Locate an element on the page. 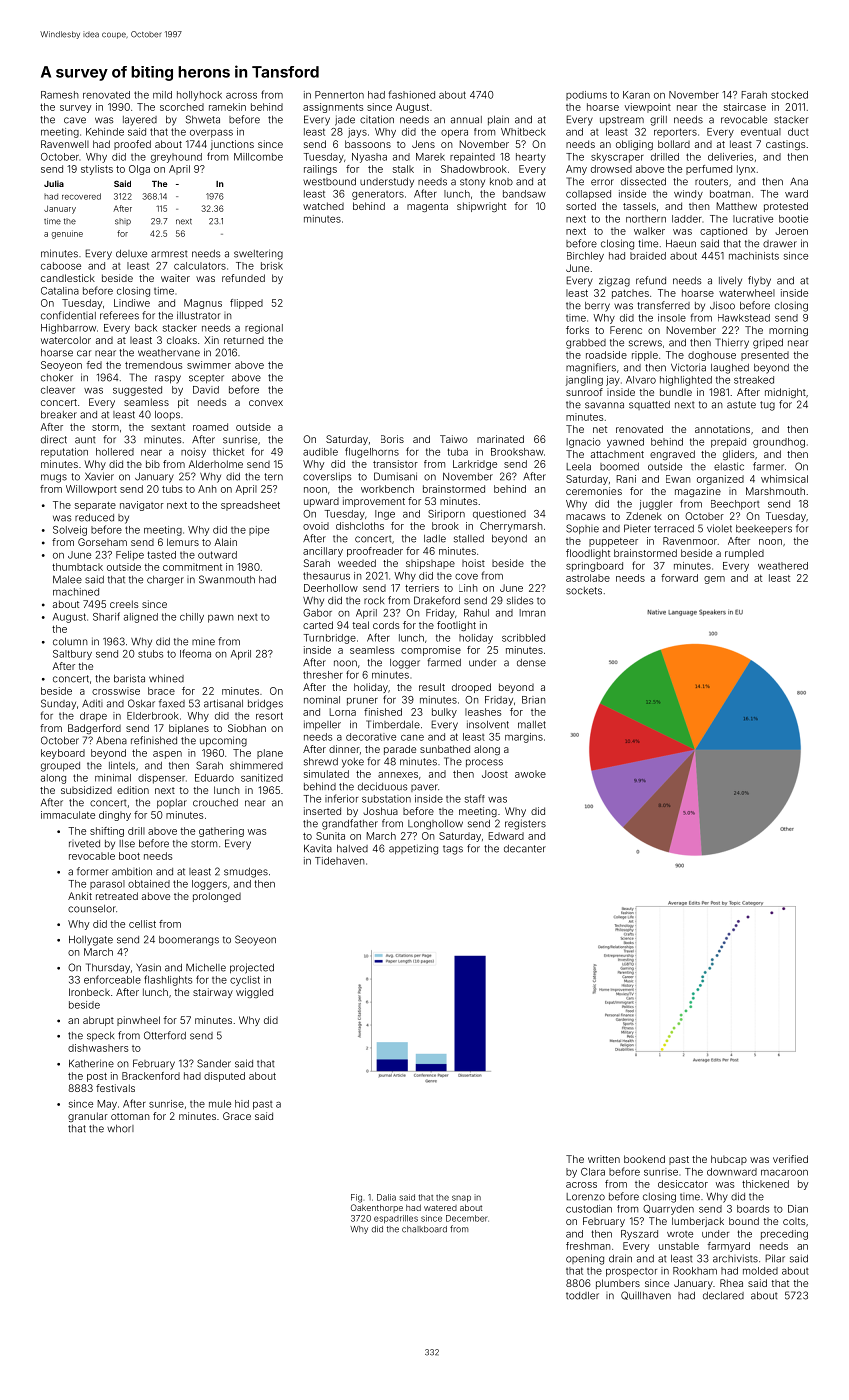 This image has width=849, height=1400. ottoman is located at coordinates (130, 1116).
